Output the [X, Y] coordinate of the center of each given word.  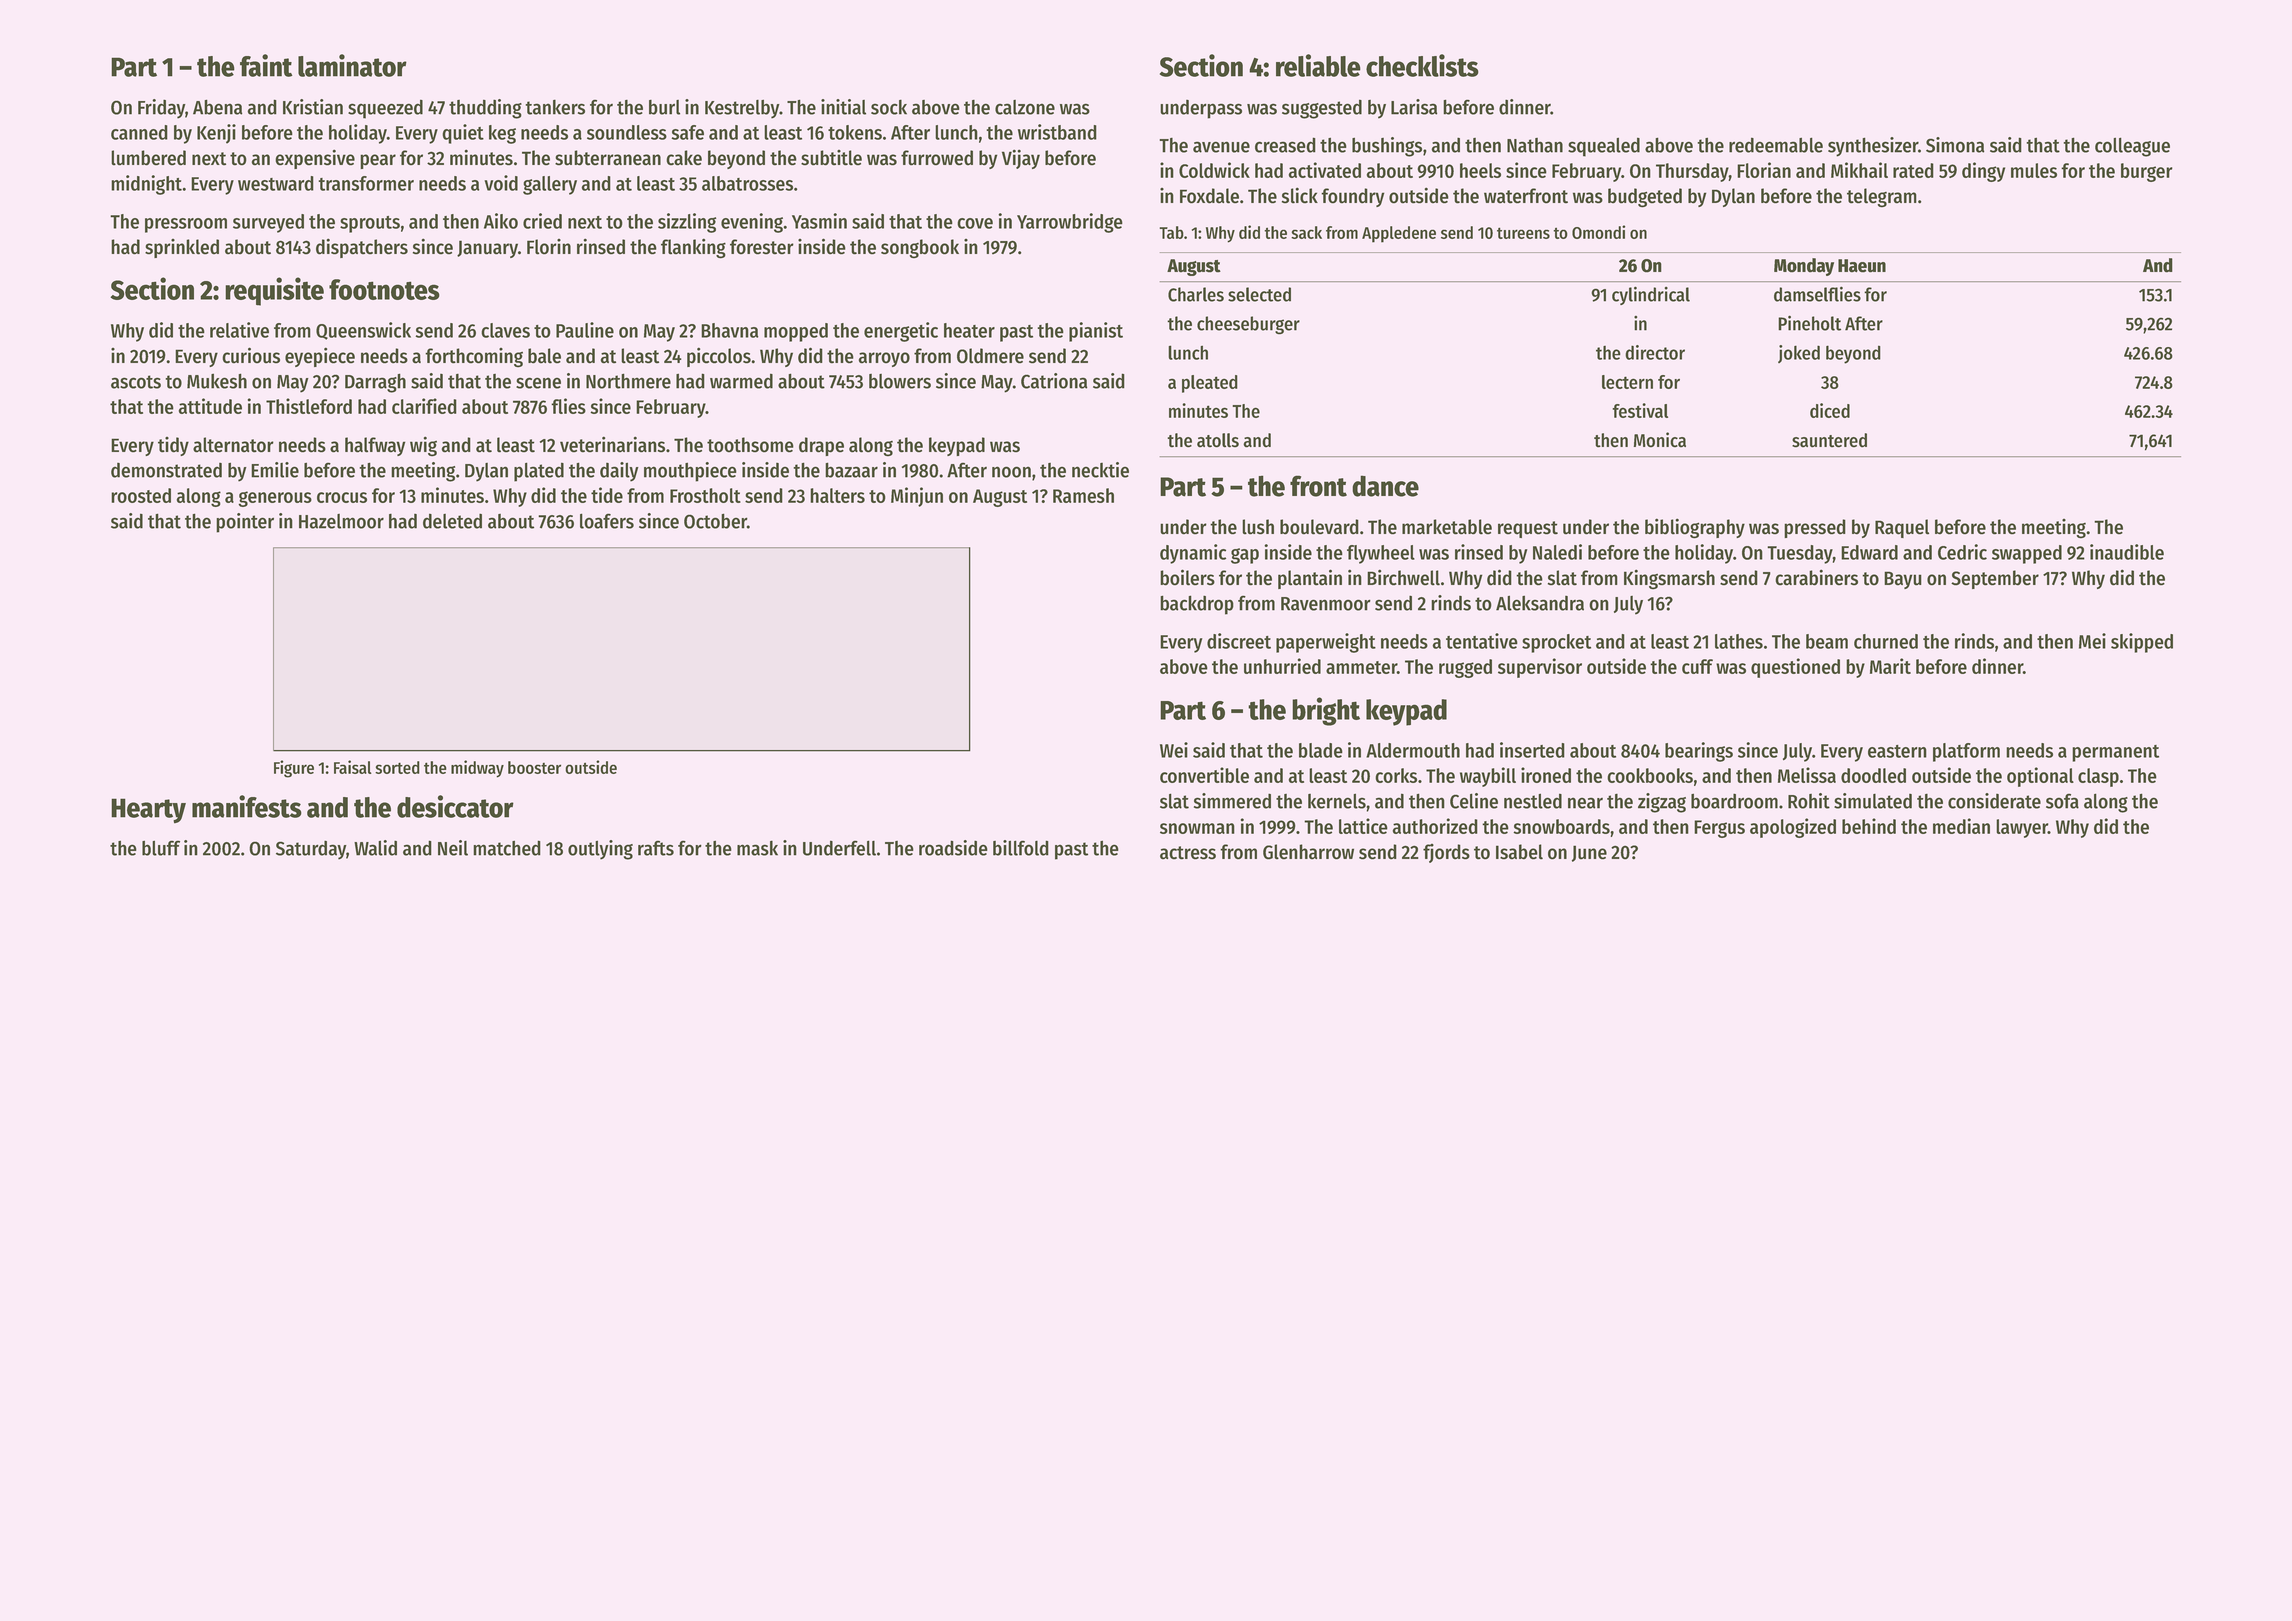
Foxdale [1209, 196]
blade [1321, 750]
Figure [294, 769]
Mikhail [1859, 170]
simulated [1873, 801]
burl [664, 107]
